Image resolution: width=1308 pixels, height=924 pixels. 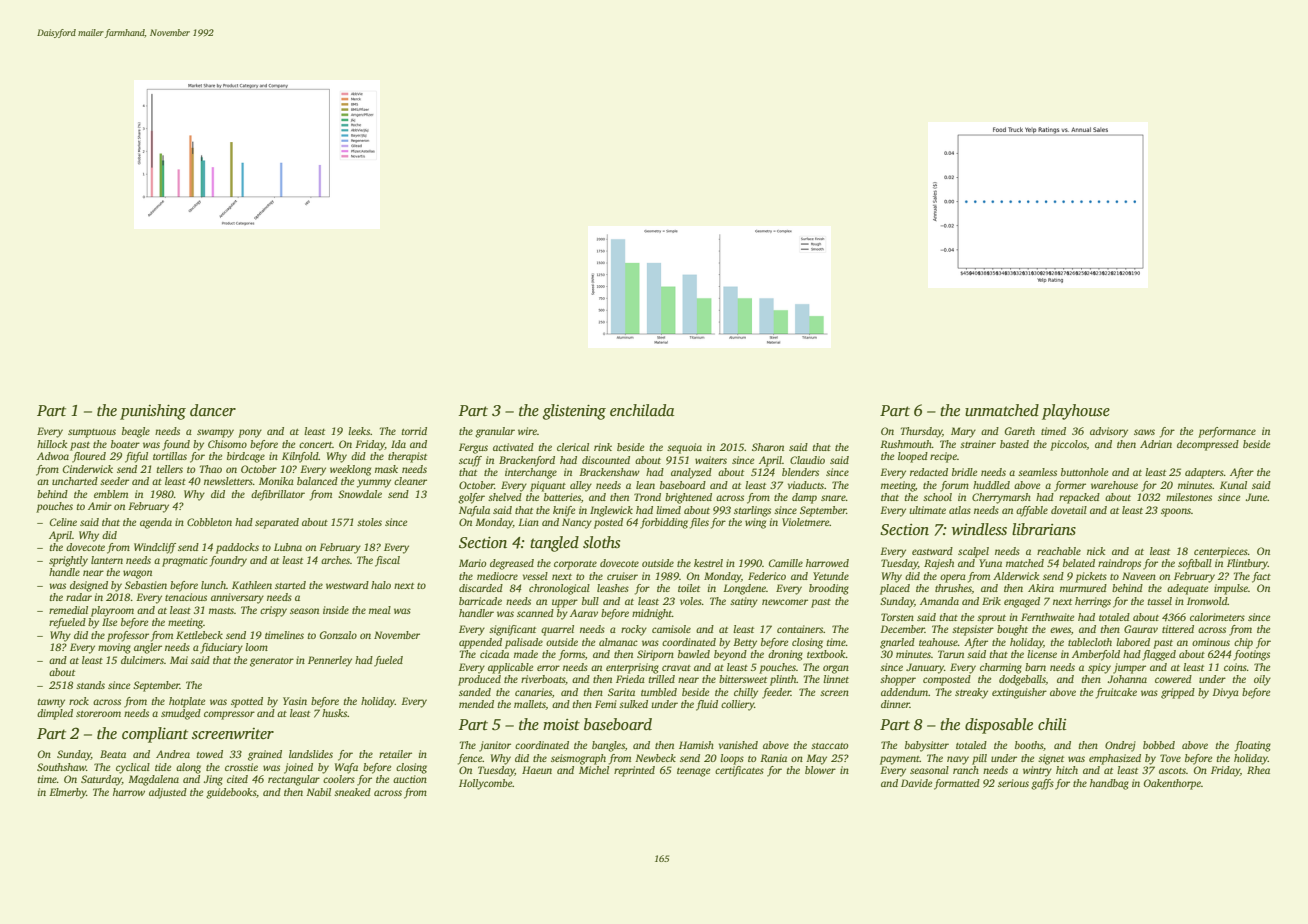 What do you see at coordinates (395, 754) in the document?
I see `retailer` at bounding box center [395, 754].
